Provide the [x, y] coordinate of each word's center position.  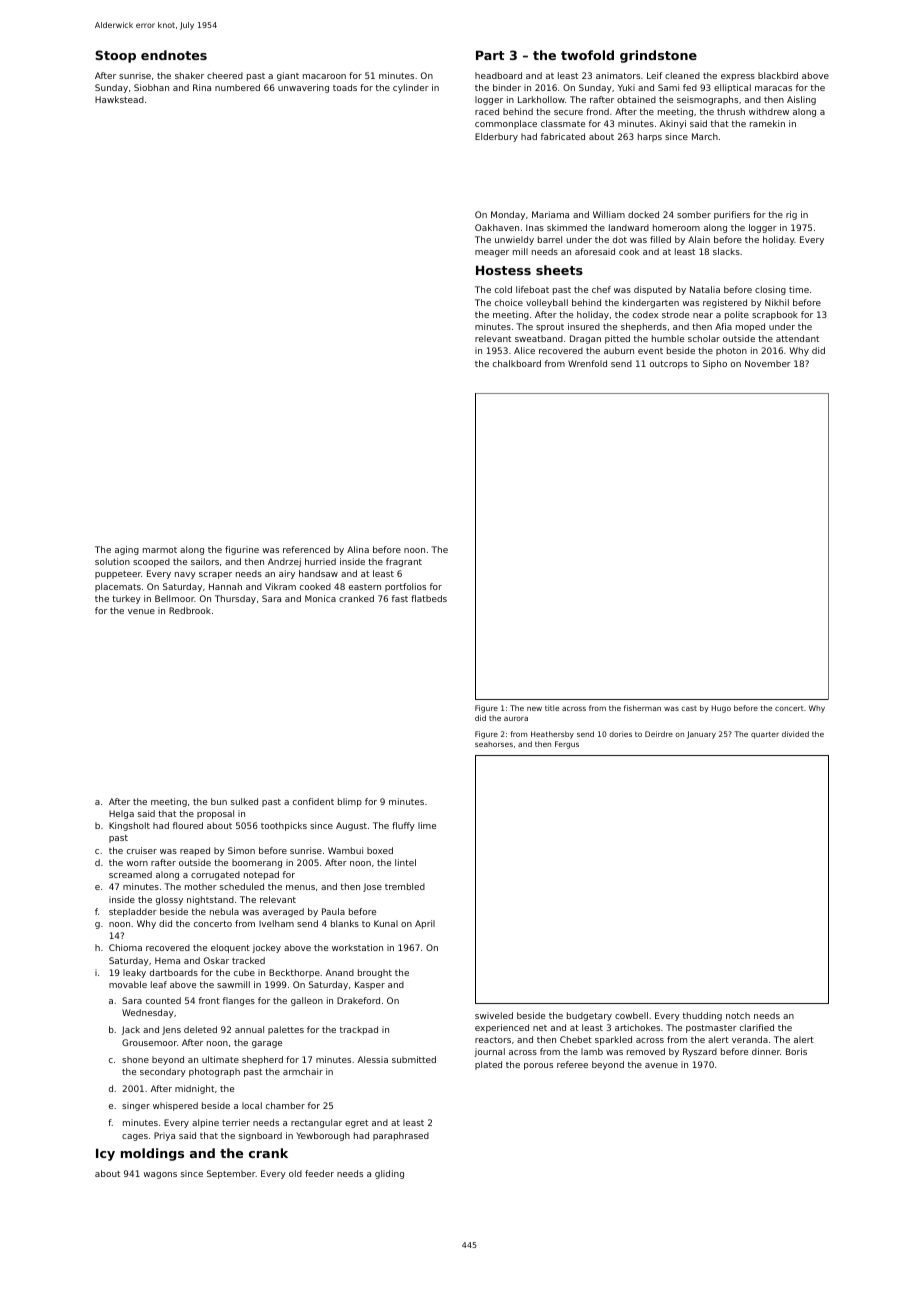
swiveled [494, 1015]
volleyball [547, 303]
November [768, 363]
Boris [796, 1051]
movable [128, 984]
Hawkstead [119, 99]
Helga [121, 814]
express [738, 77]
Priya [164, 1136]
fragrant [404, 562]
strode [675, 314]
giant [288, 76]
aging [127, 550]
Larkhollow [541, 99]
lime [427, 825]
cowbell [631, 1015]
